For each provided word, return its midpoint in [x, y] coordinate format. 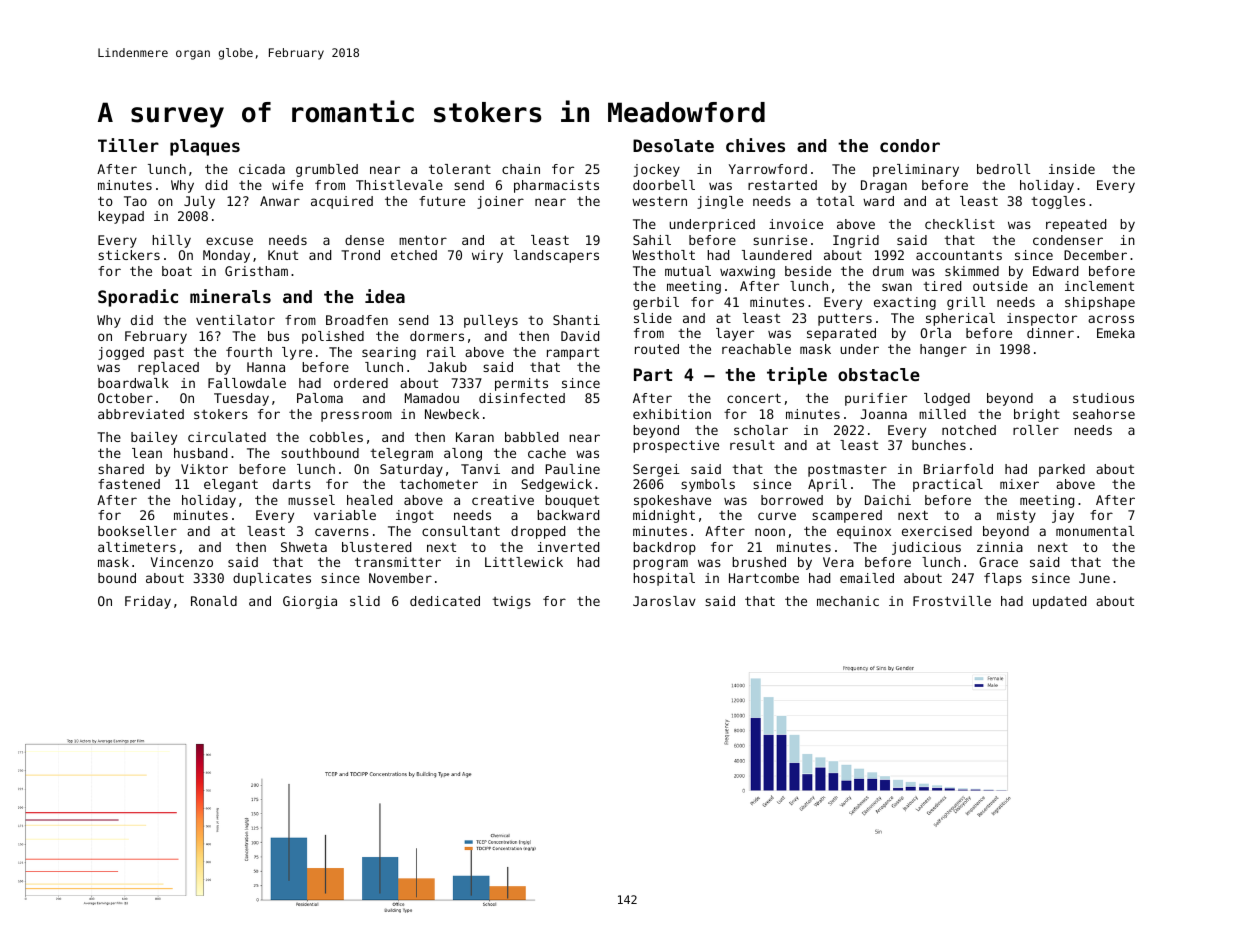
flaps [1003, 579]
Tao [135, 201]
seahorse [1104, 414]
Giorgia [310, 602]
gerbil [656, 303]
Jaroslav [664, 601]
